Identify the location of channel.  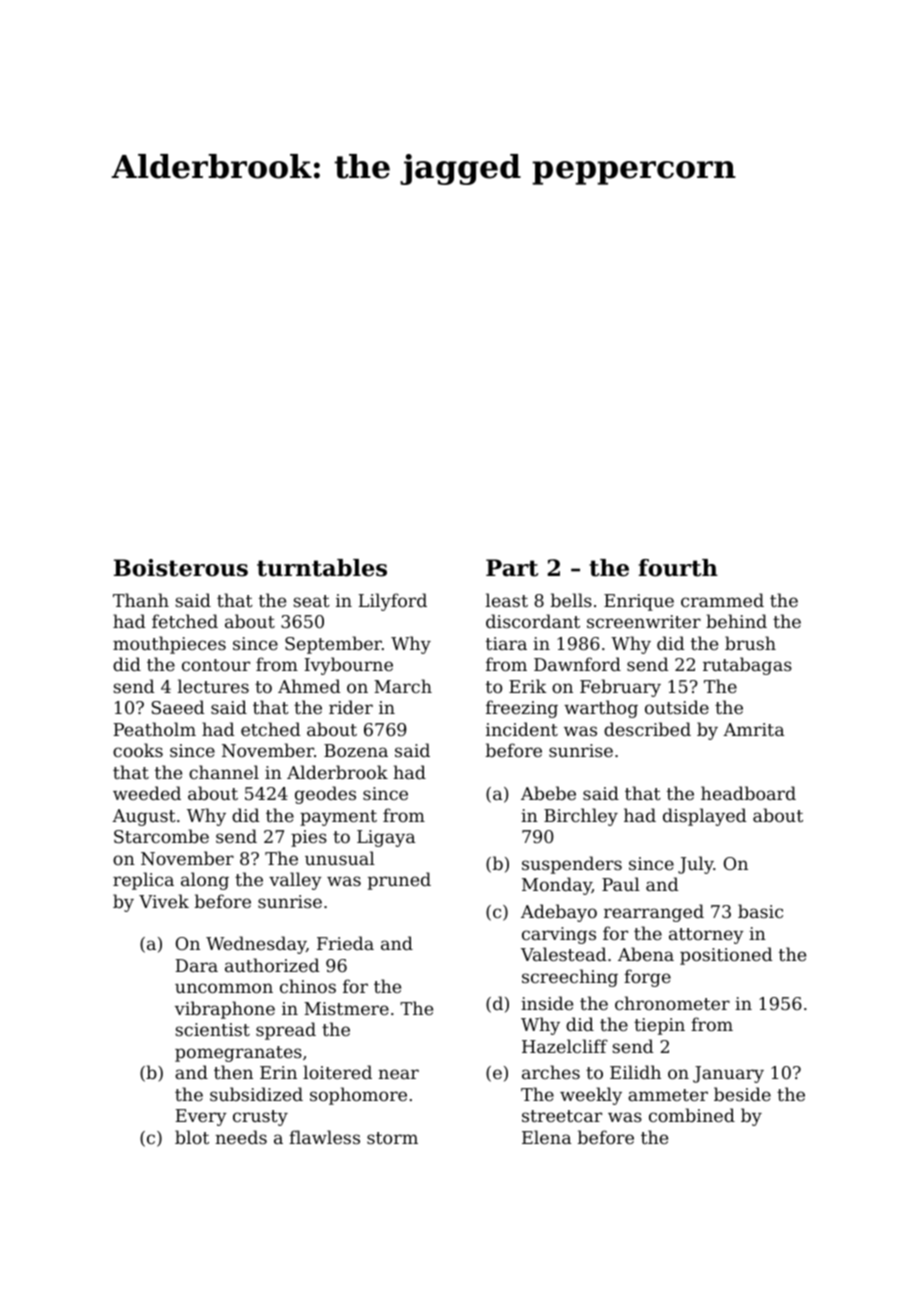
(224, 772).
